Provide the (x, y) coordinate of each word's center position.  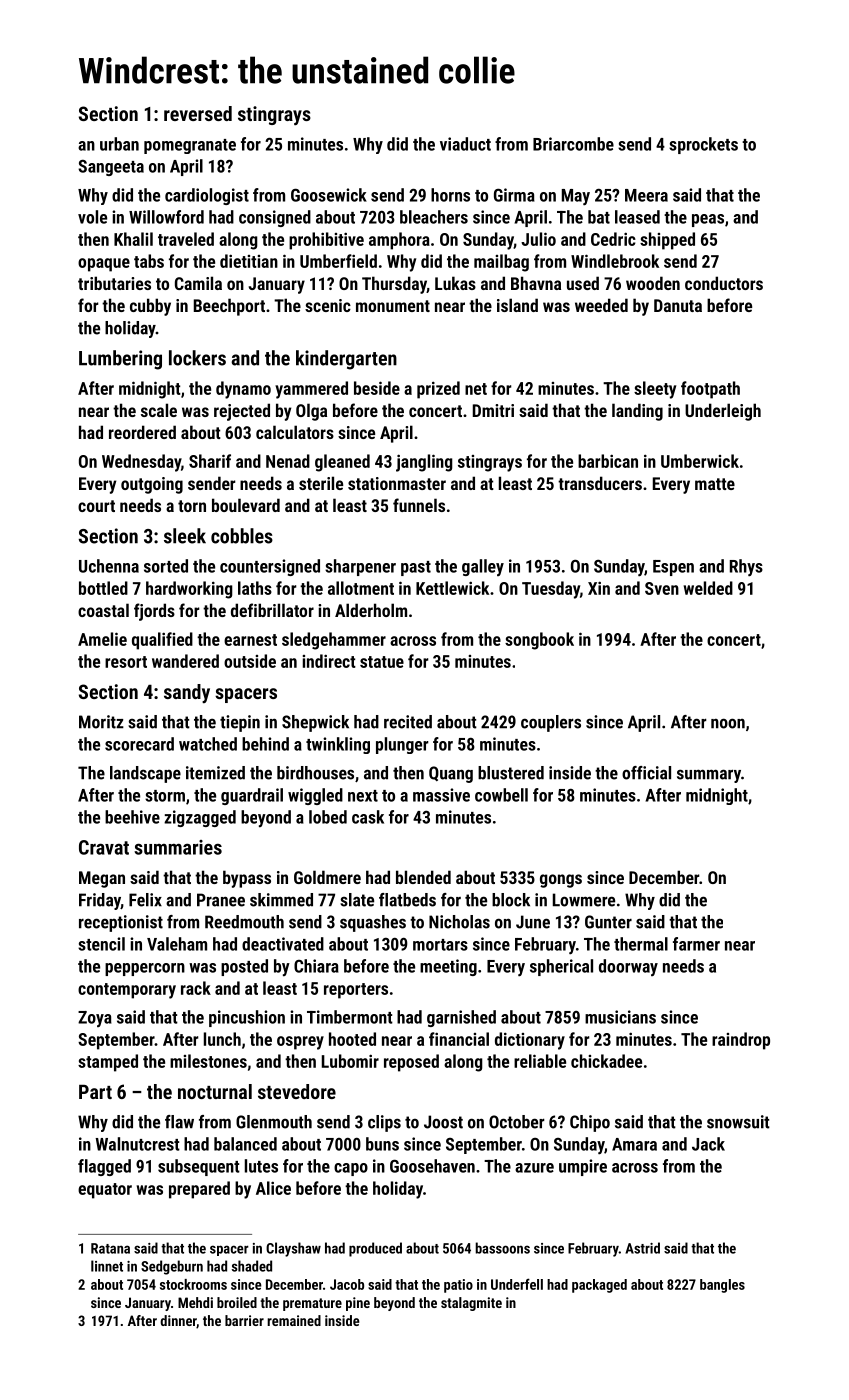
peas (708, 220)
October (517, 1122)
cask (368, 817)
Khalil (133, 239)
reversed (198, 113)
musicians (620, 1017)
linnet (107, 1266)
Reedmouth (244, 922)
